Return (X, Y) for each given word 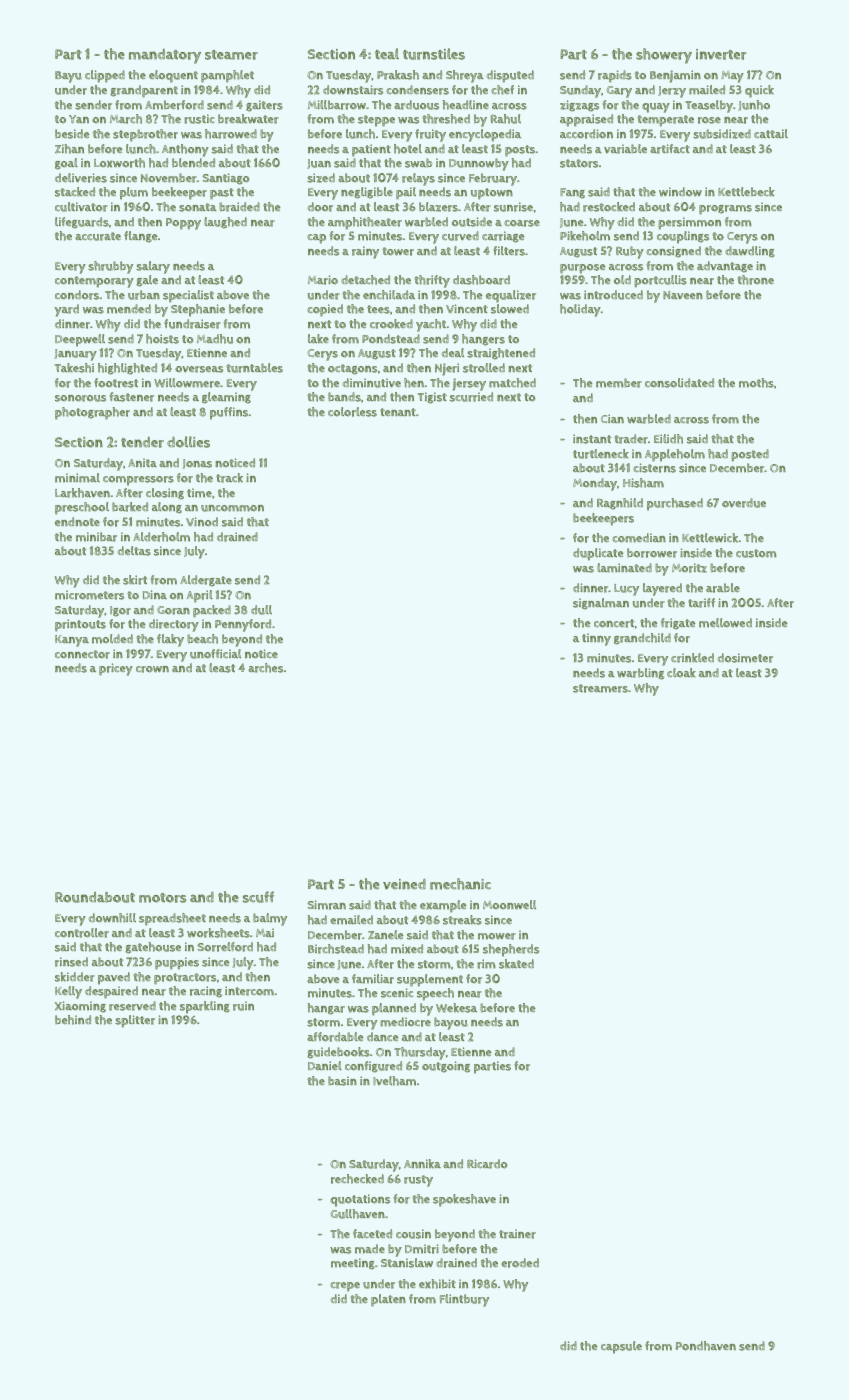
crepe (345, 1287)
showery (664, 56)
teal (387, 54)
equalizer (511, 296)
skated (516, 964)
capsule (621, 1347)
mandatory (165, 56)
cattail (771, 133)
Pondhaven (706, 1346)
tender (142, 442)
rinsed (71, 962)
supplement (430, 980)
